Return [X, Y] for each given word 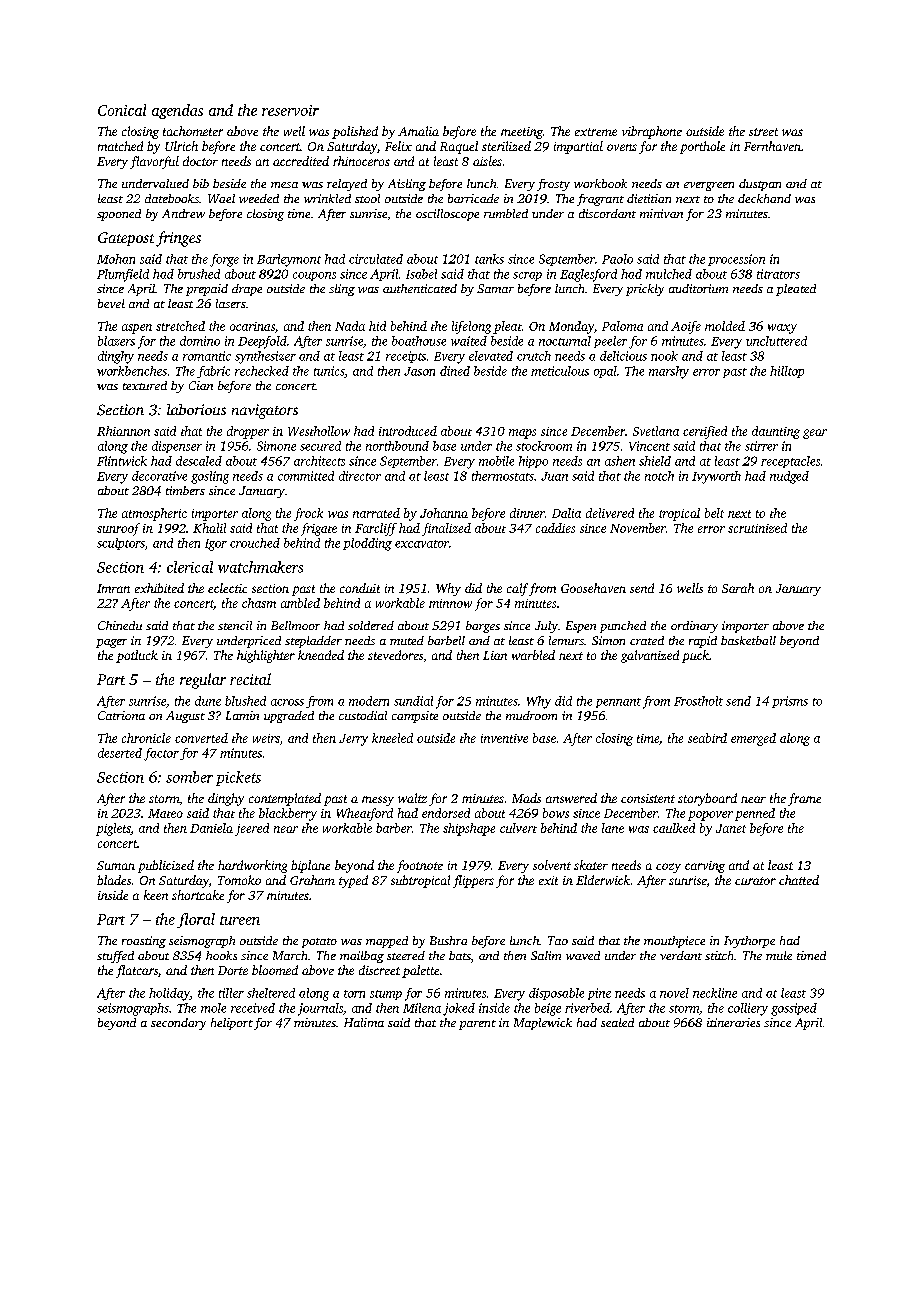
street [763, 132]
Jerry [353, 740]
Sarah [738, 588]
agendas [177, 111]
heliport [232, 1024]
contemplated [285, 799]
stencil [235, 625]
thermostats [503, 476]
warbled [533, 655]
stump [386, 995]
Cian [201, 385]
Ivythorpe [749, 942]
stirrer [761, 446]
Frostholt [698, 701]
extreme [596, 132]
